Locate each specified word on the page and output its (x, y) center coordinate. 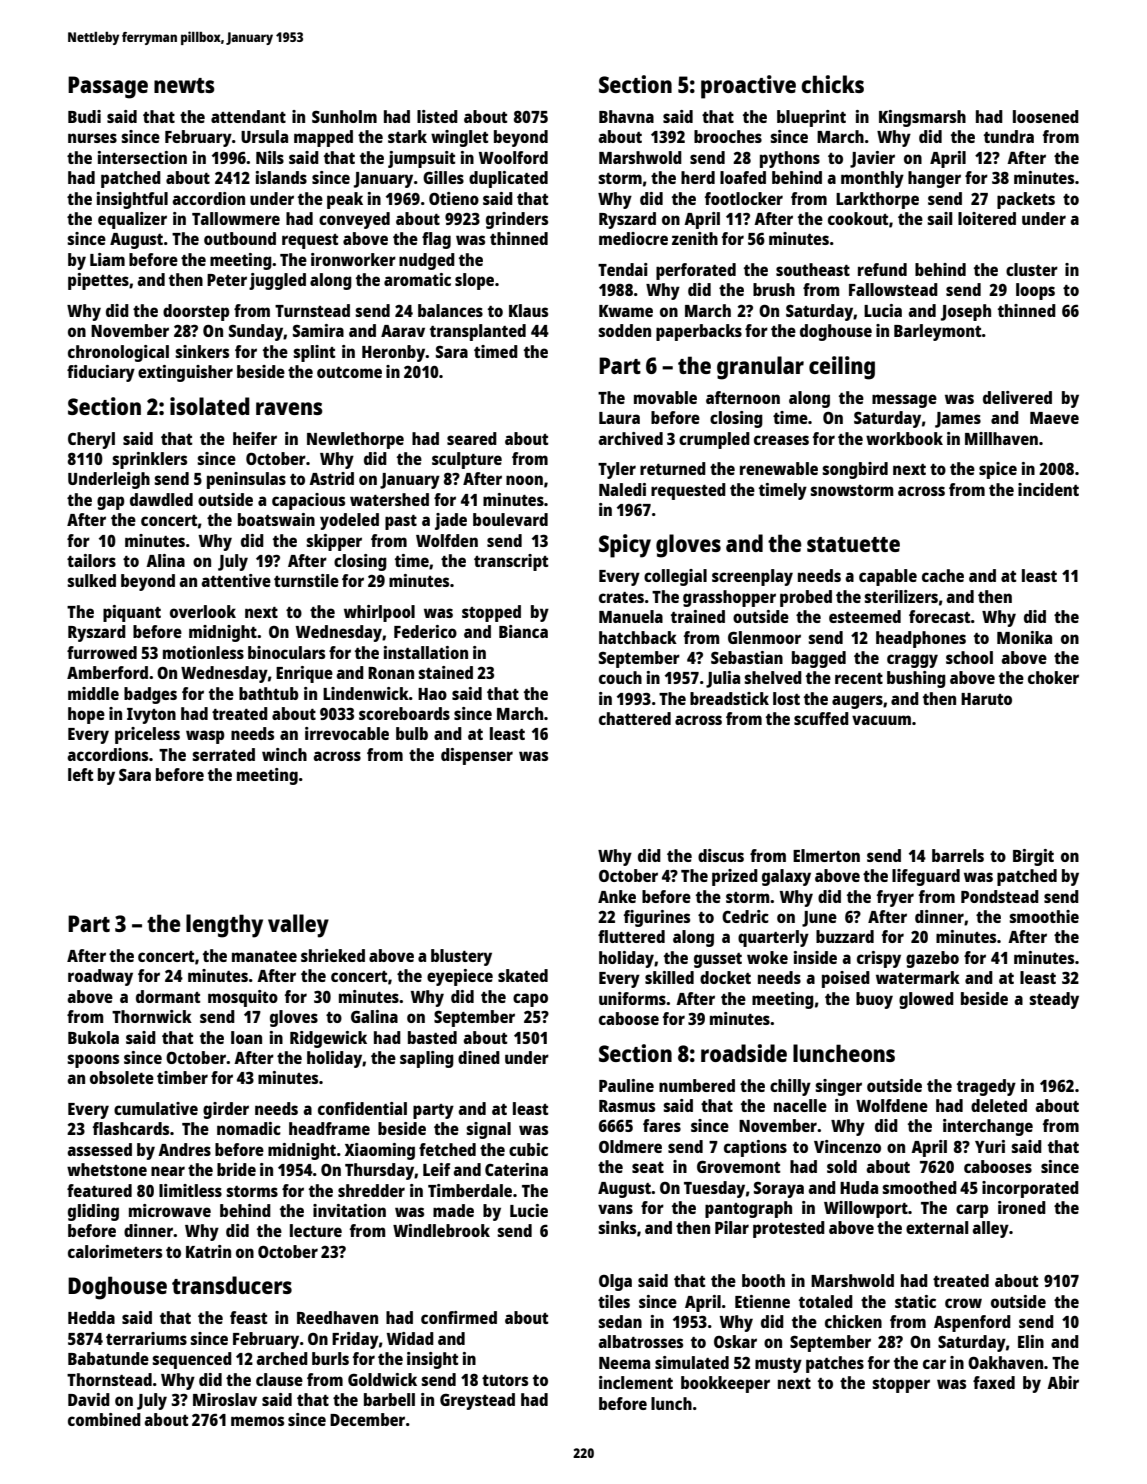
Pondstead (1000, 896)
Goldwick (382, 1379)
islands (281, 177)
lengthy (224, 926)
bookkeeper (725, 1384)
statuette (853, 544)
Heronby (394, 353)
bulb (412, 733)
